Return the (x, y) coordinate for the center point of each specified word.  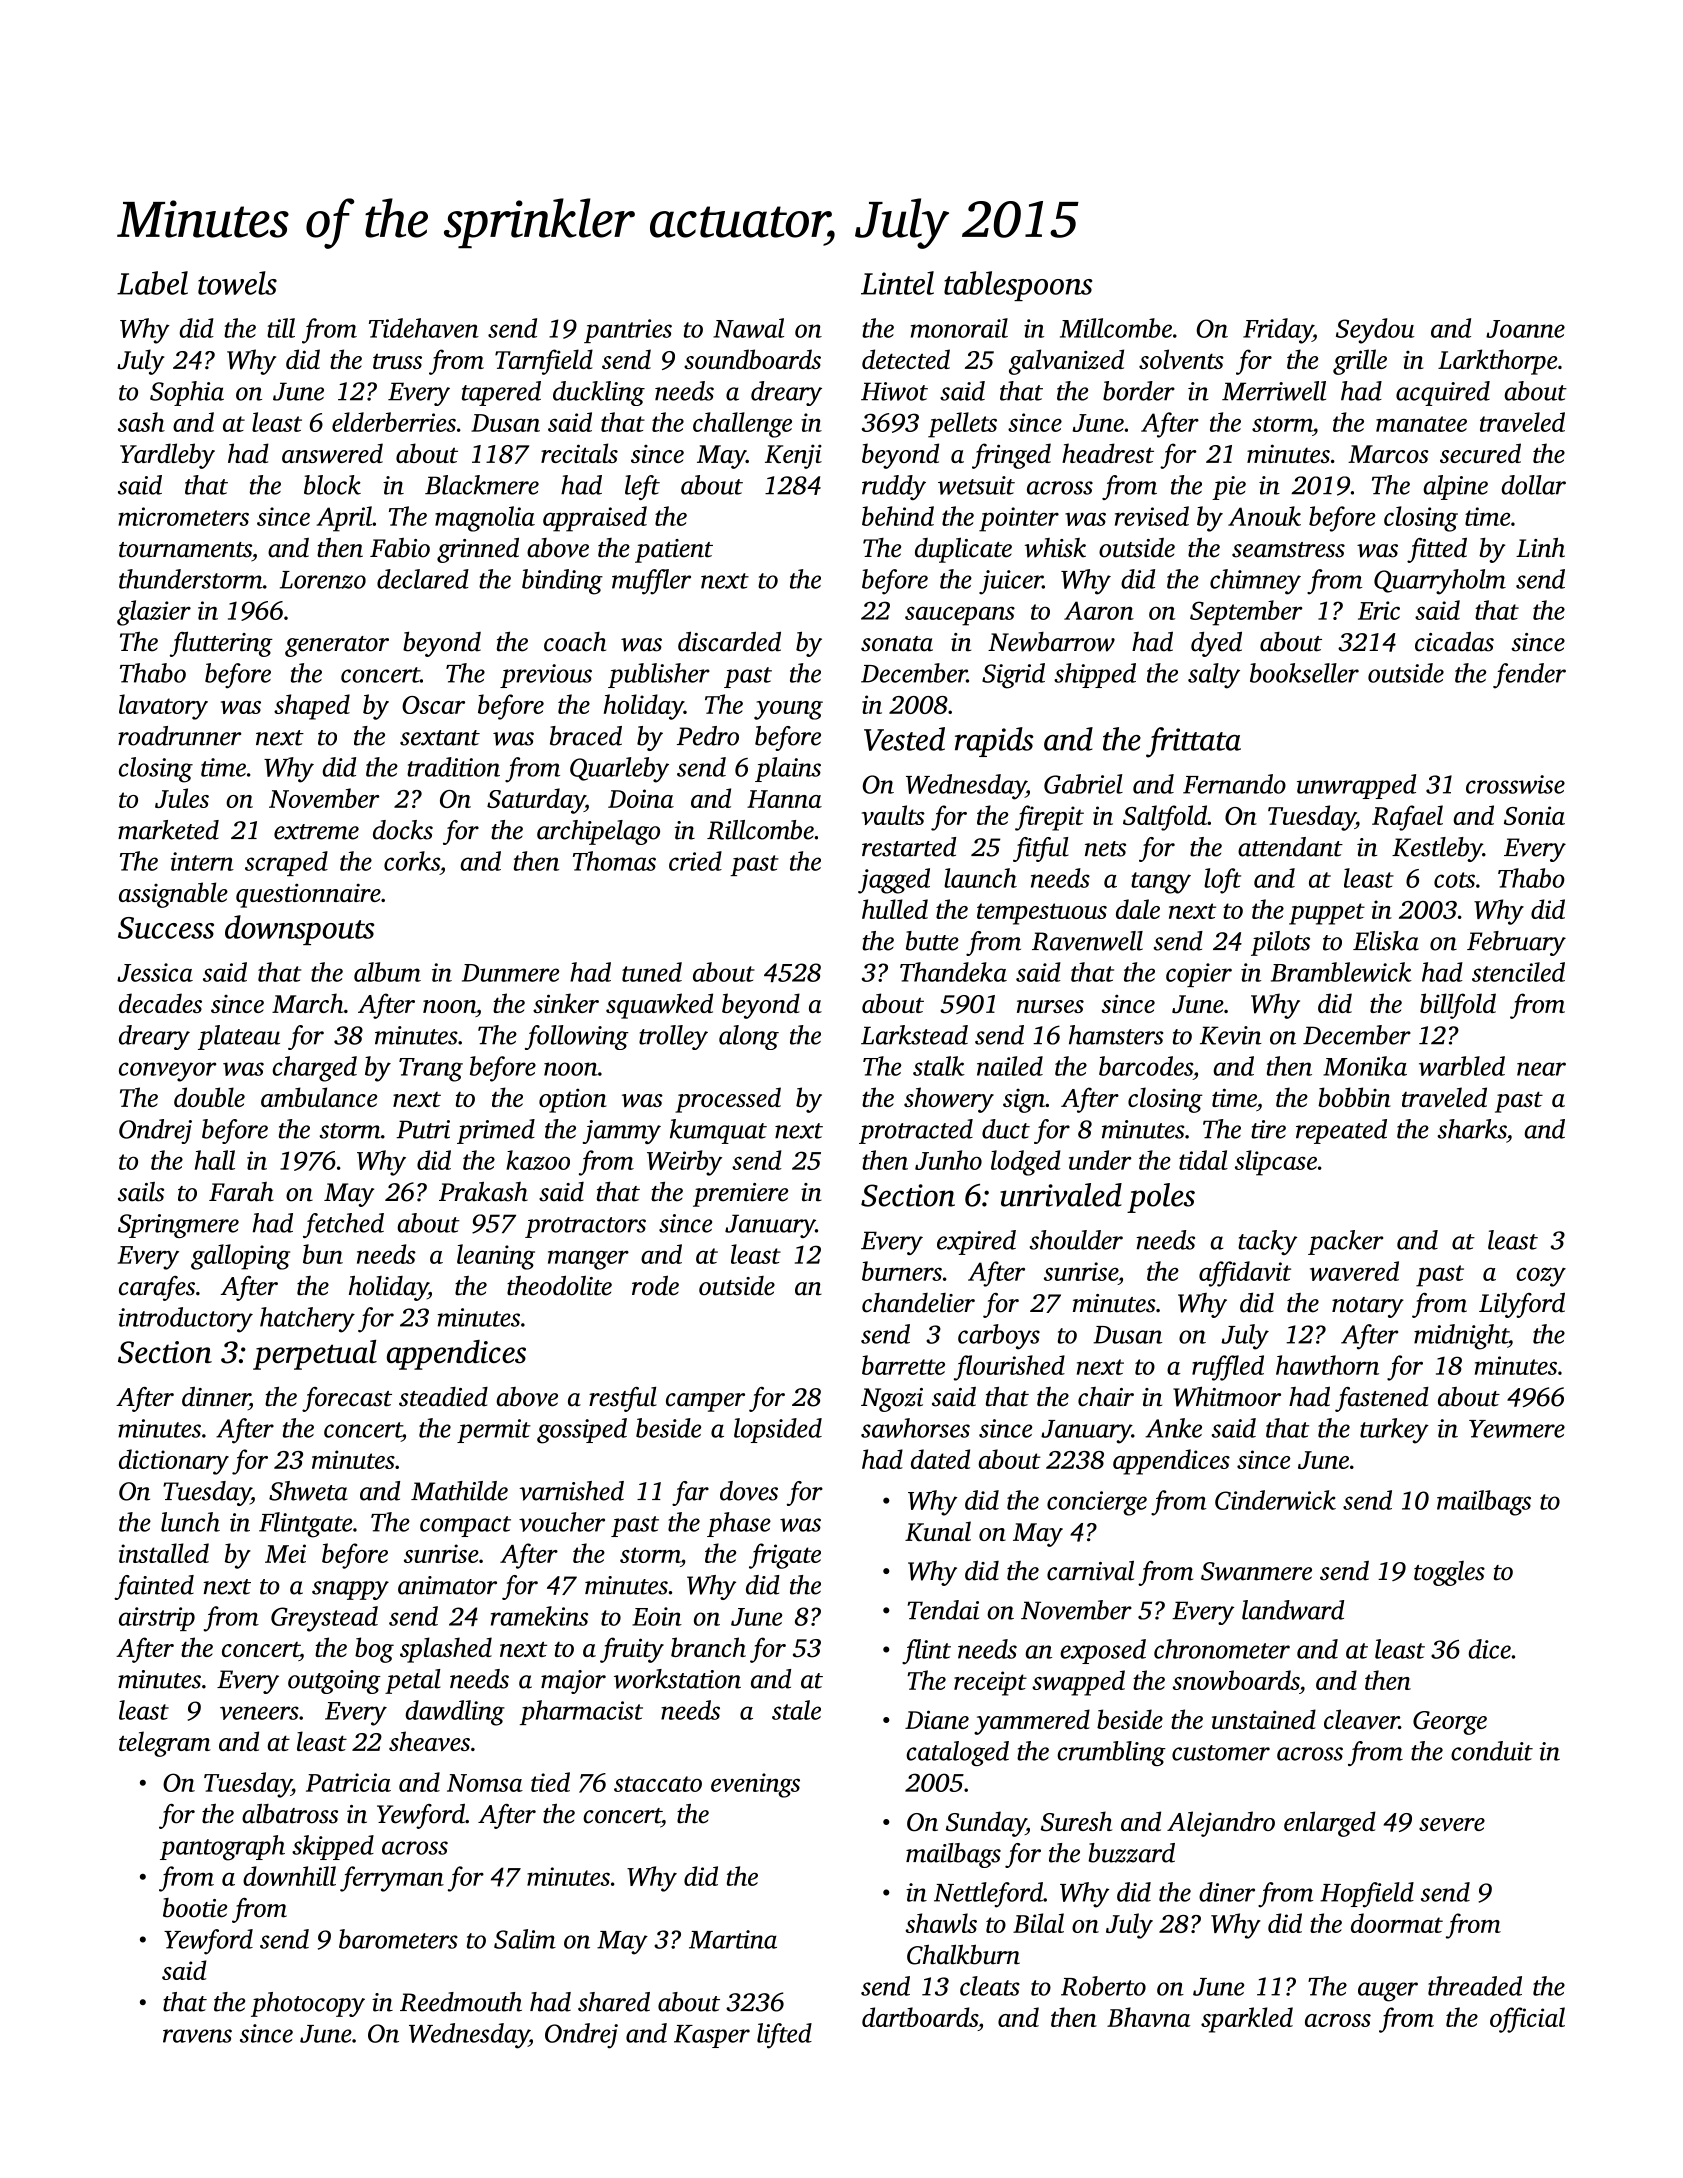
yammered (1032, 1722)
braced (586, 736)
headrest (1108, 453)
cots (1454, 880)
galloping (240, 1257)
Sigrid (1013, 676)
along (749, 1037)
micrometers (183, 516)
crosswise (1515, 784)
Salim (525, 1939)
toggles (1449, 1573)
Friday (1278, 331)
